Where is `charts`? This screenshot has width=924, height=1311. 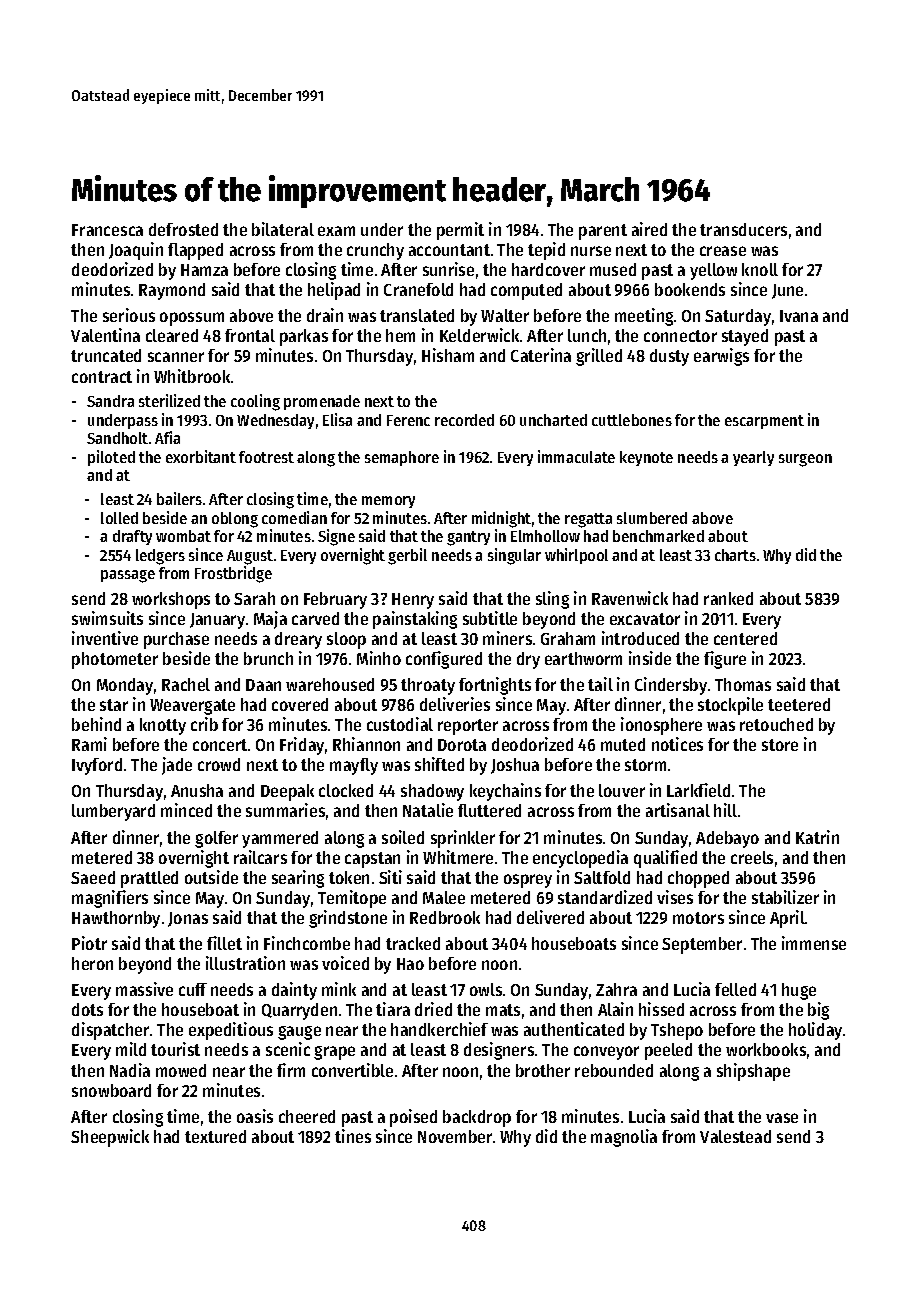 charts is located at coordinates (735, 555).
